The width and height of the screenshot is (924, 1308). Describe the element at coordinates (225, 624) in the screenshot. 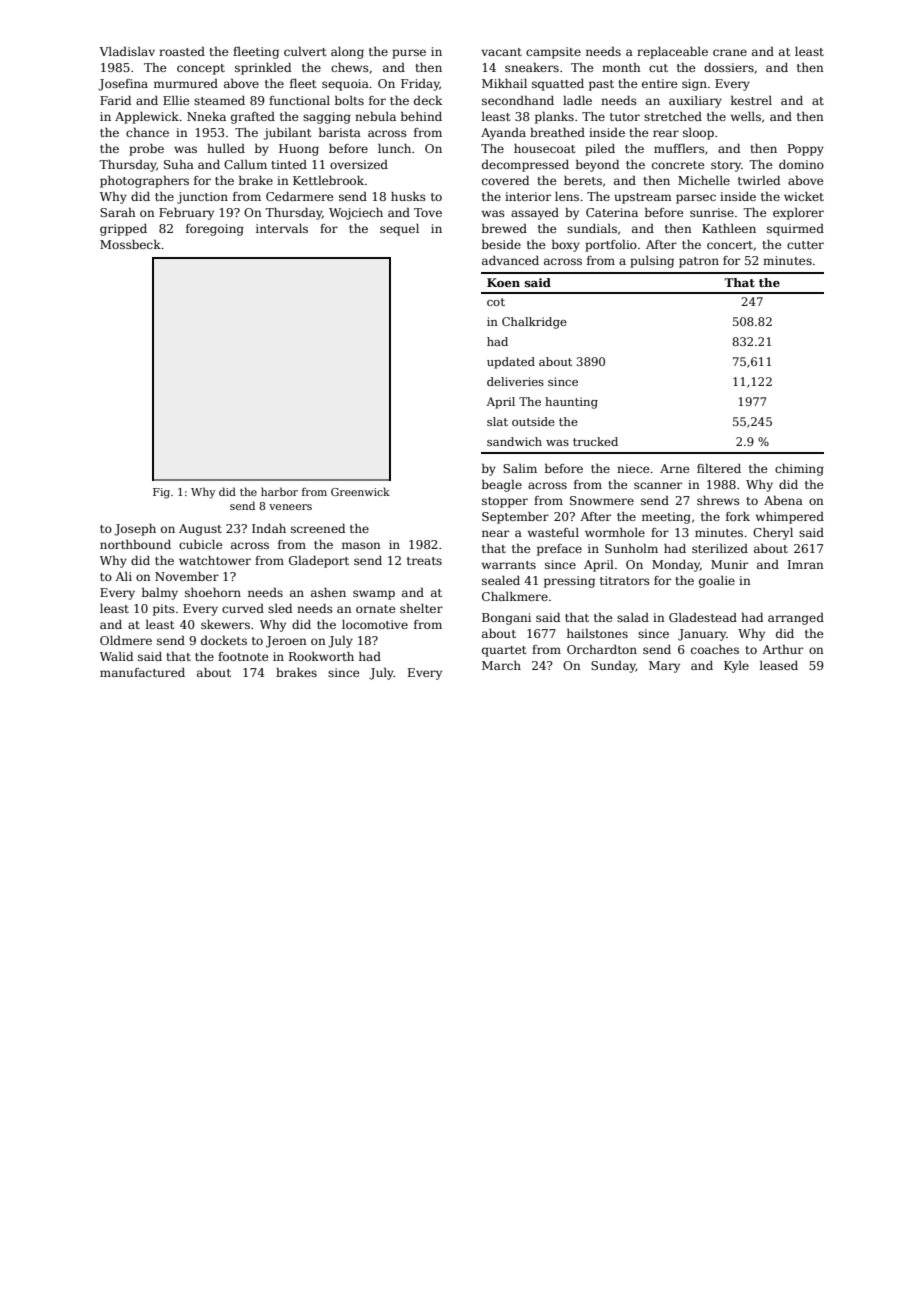

I see `skewers` at that location.
